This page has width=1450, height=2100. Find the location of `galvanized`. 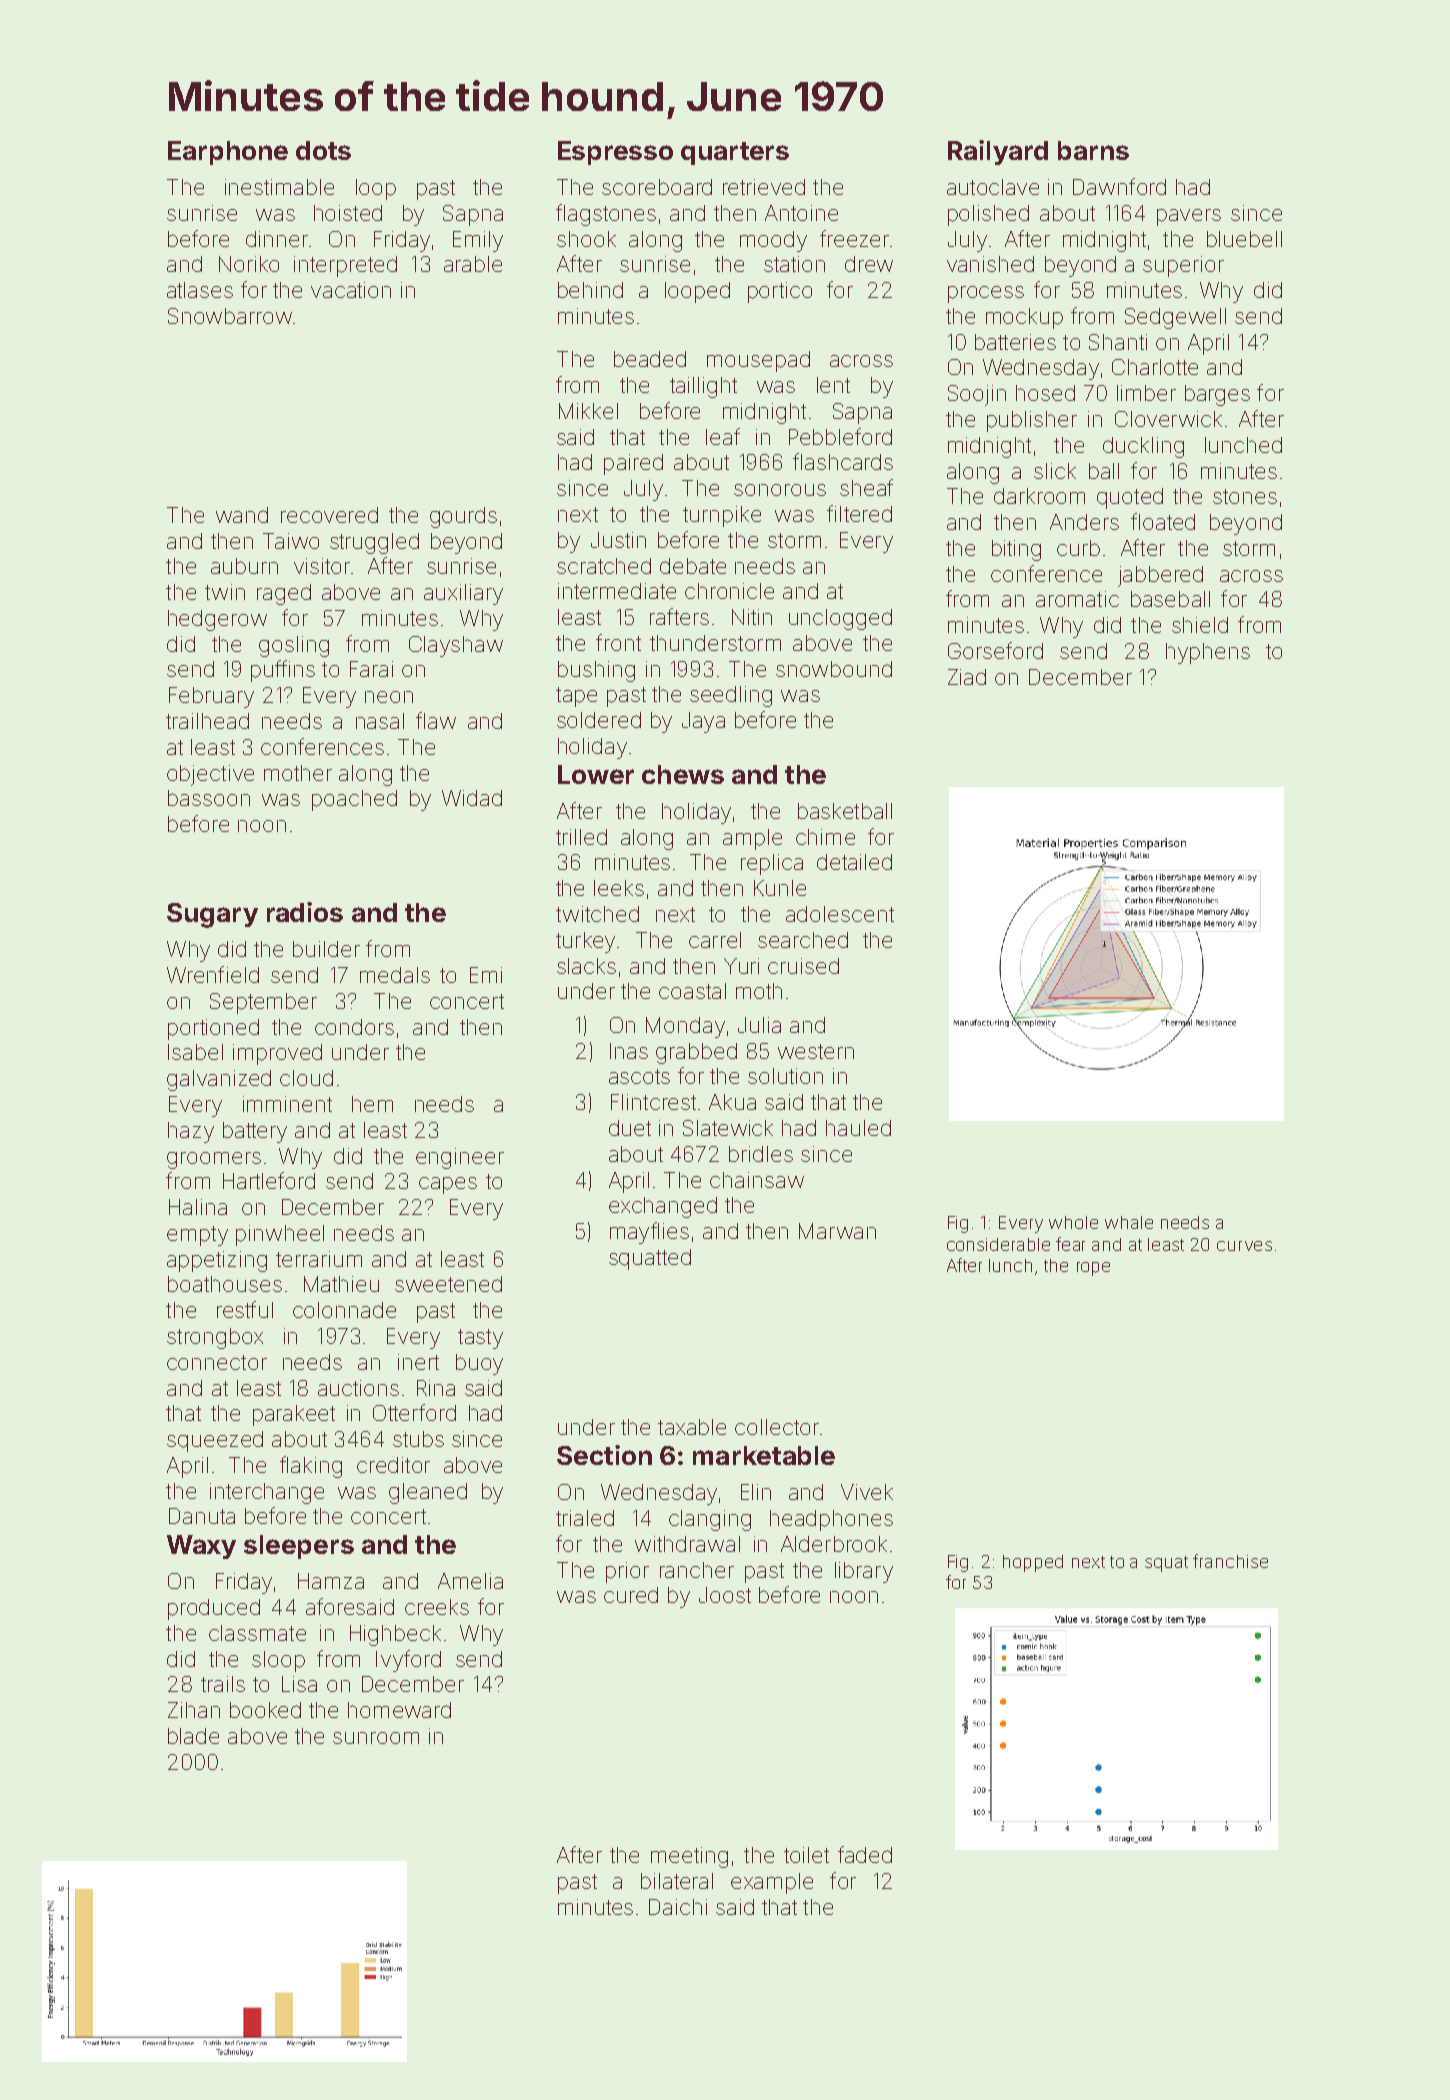

galvanized is located at coordinates (219, 1080).
